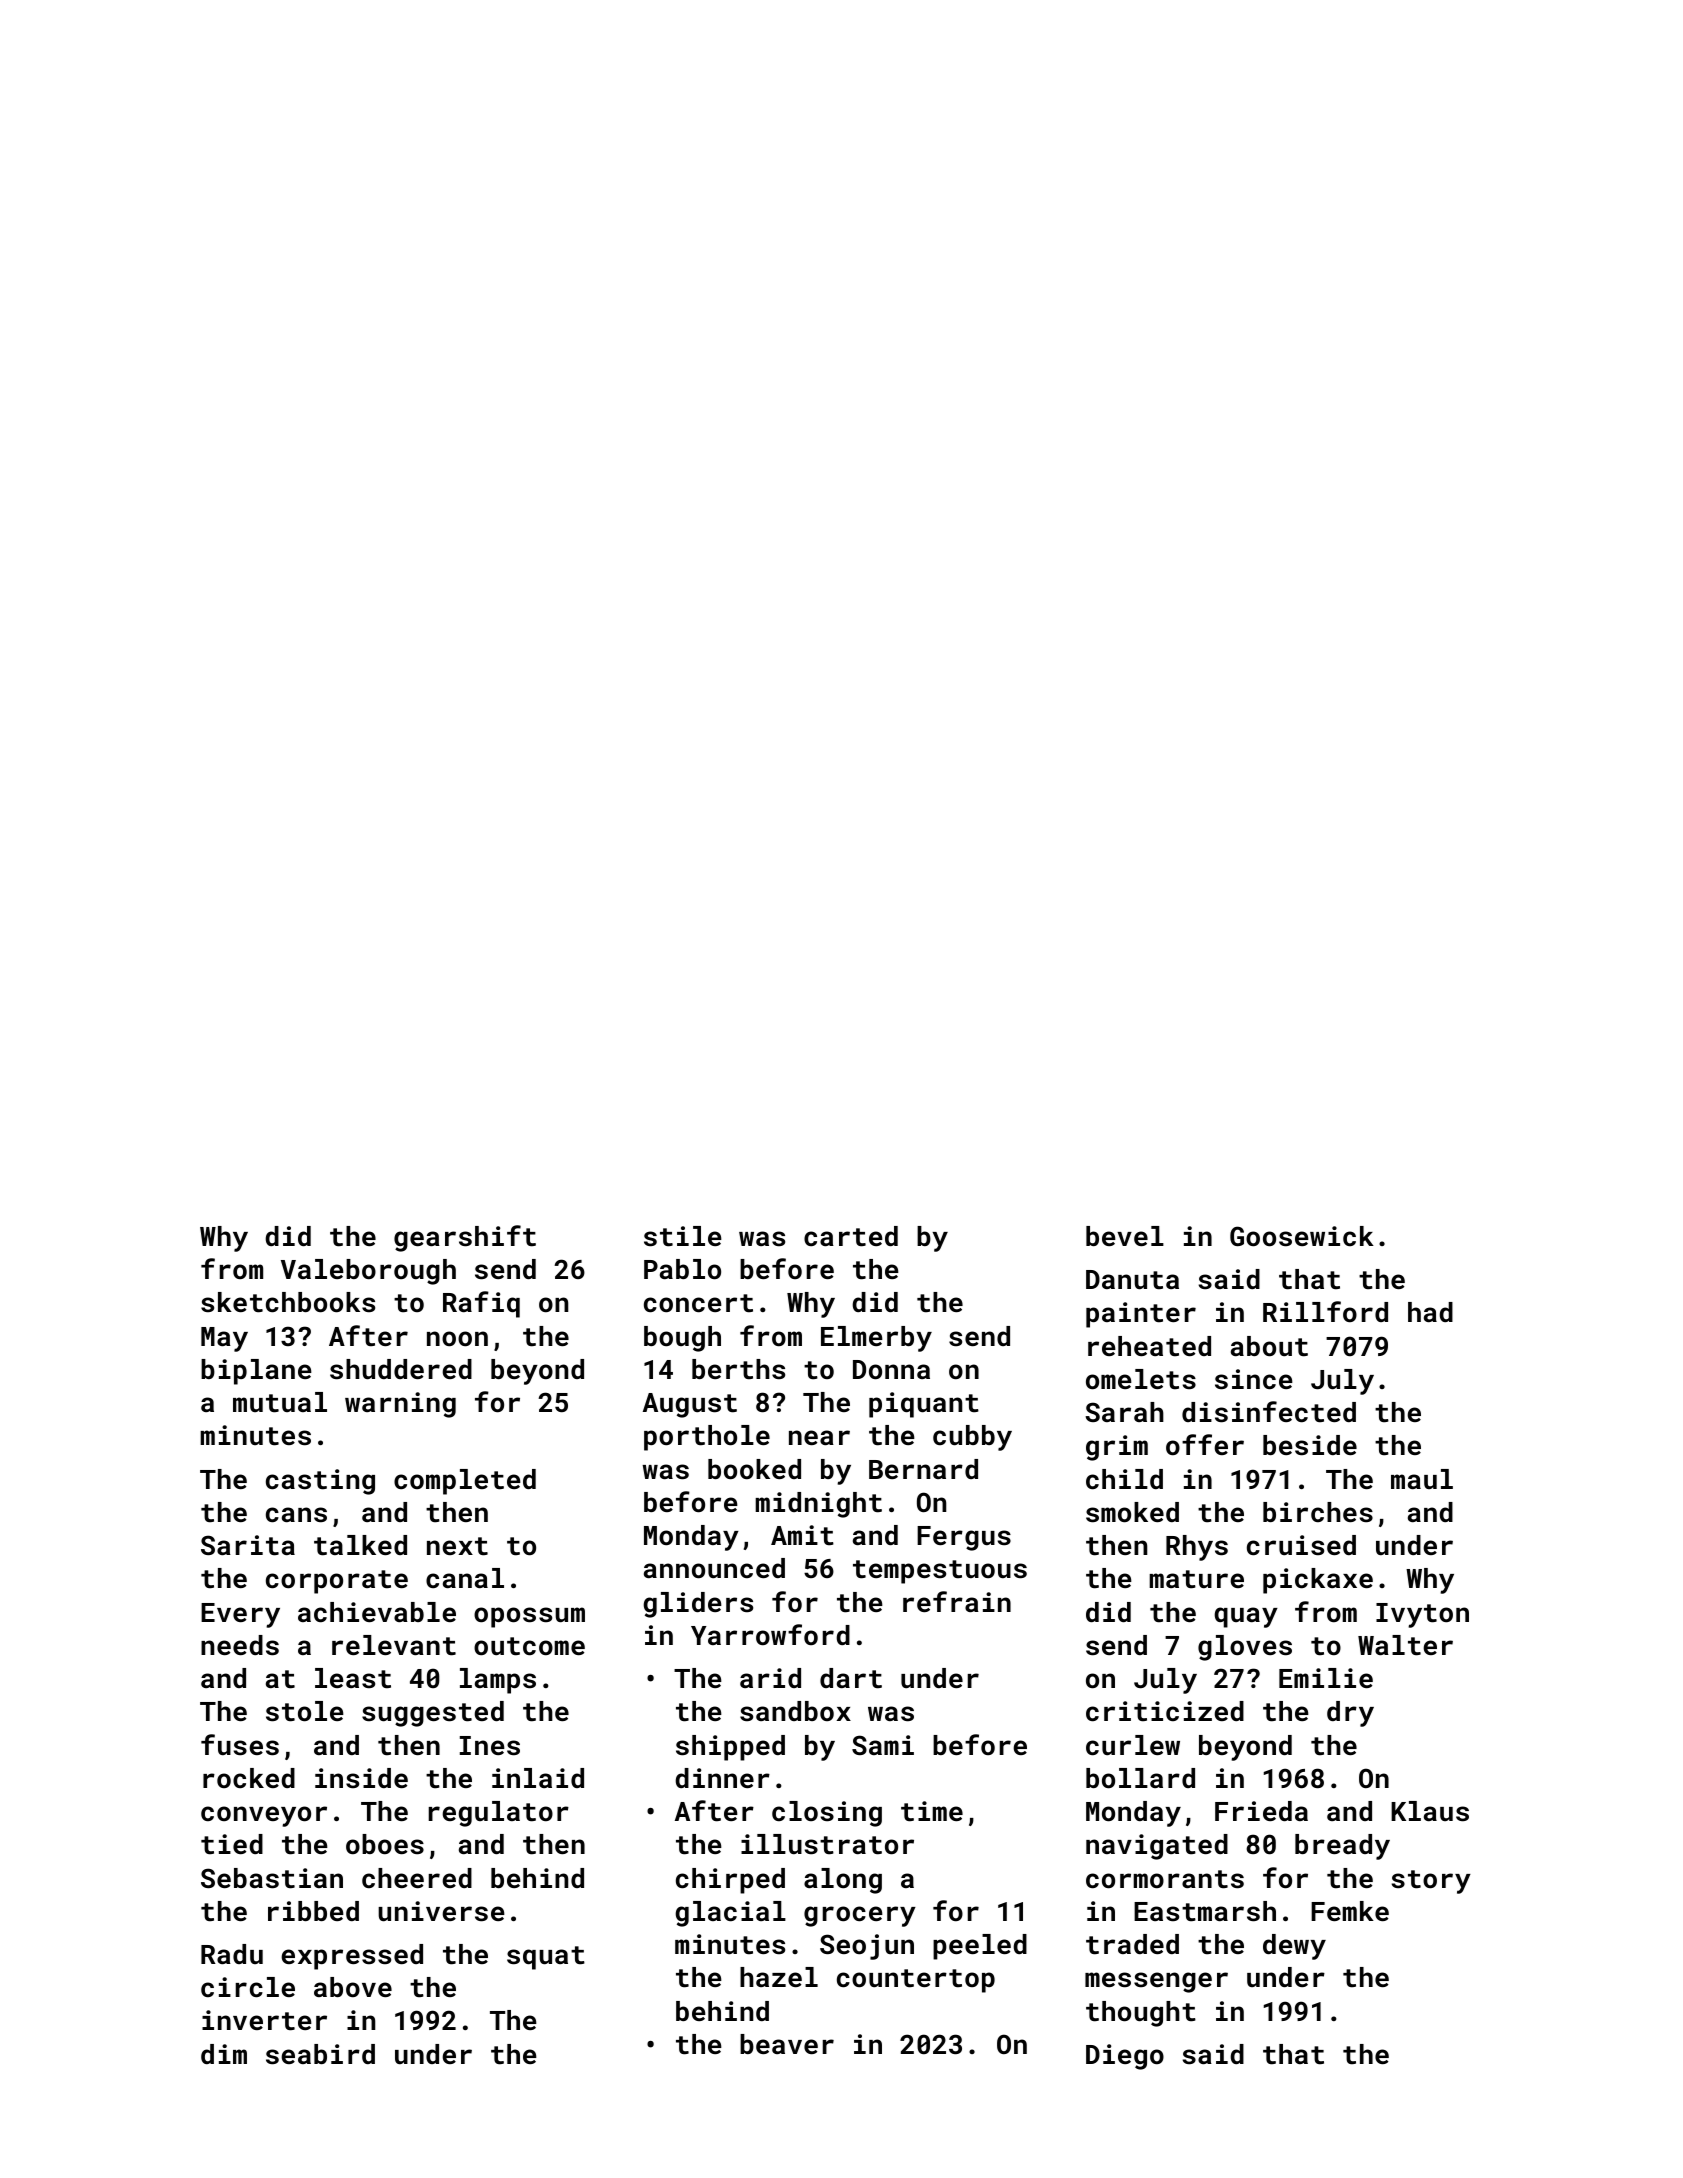  Describe the element at coordinates (305, 1711) in the image. I see `stole` at that location.
